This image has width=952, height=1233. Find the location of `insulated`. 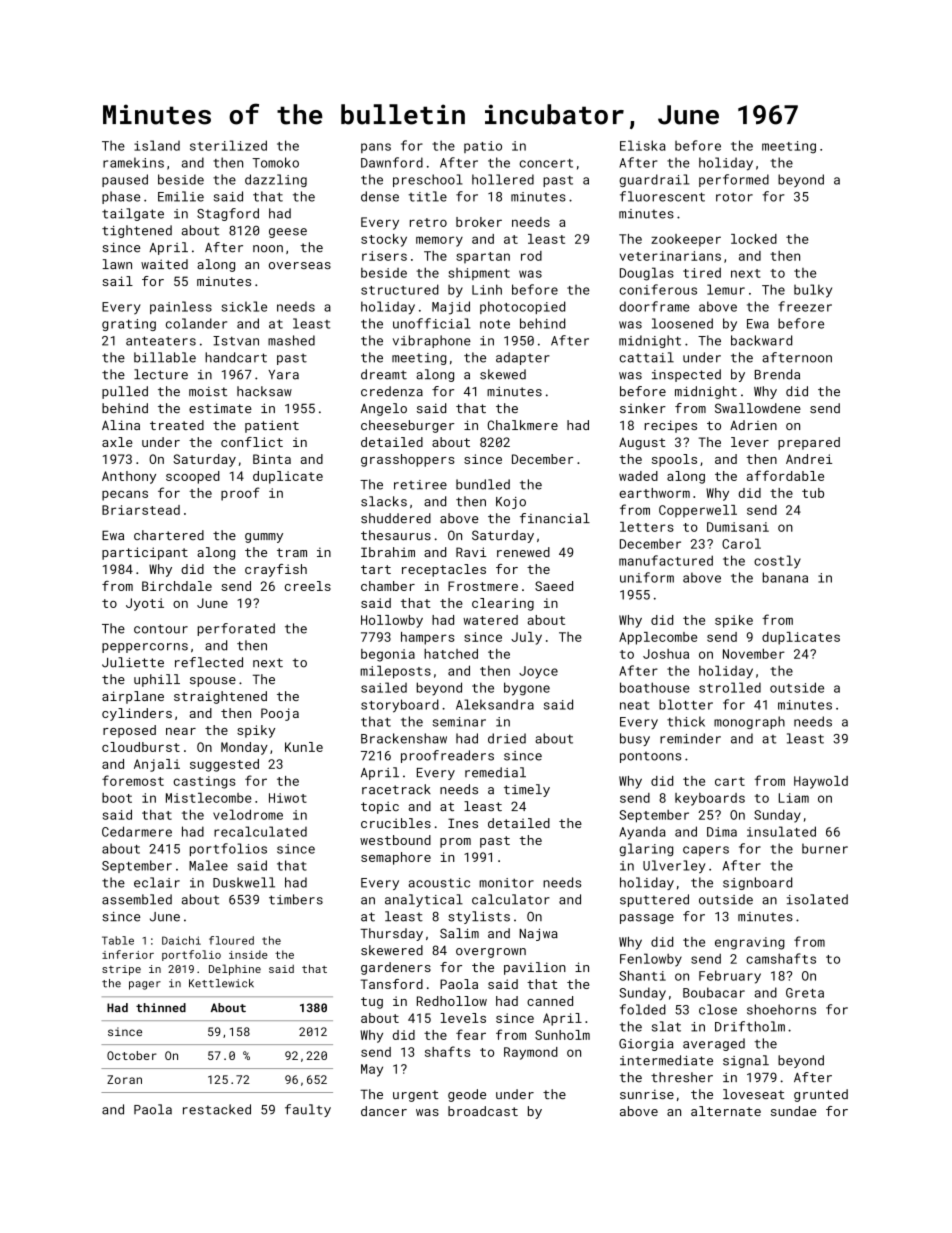

insulated is located at coordinates (781, 831).
